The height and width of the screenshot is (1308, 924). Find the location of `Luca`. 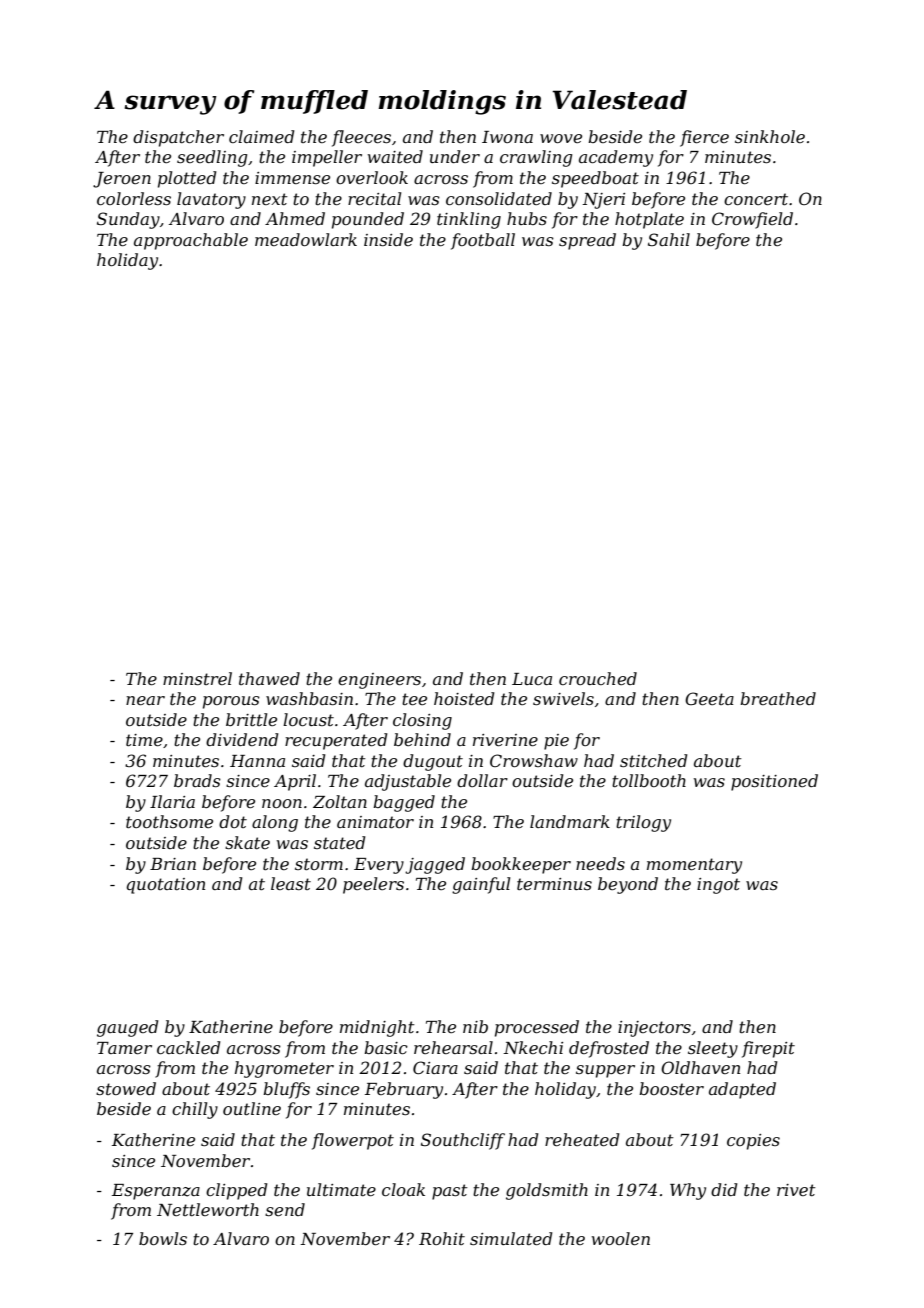

Luca is located at coordinates (532, 679).
